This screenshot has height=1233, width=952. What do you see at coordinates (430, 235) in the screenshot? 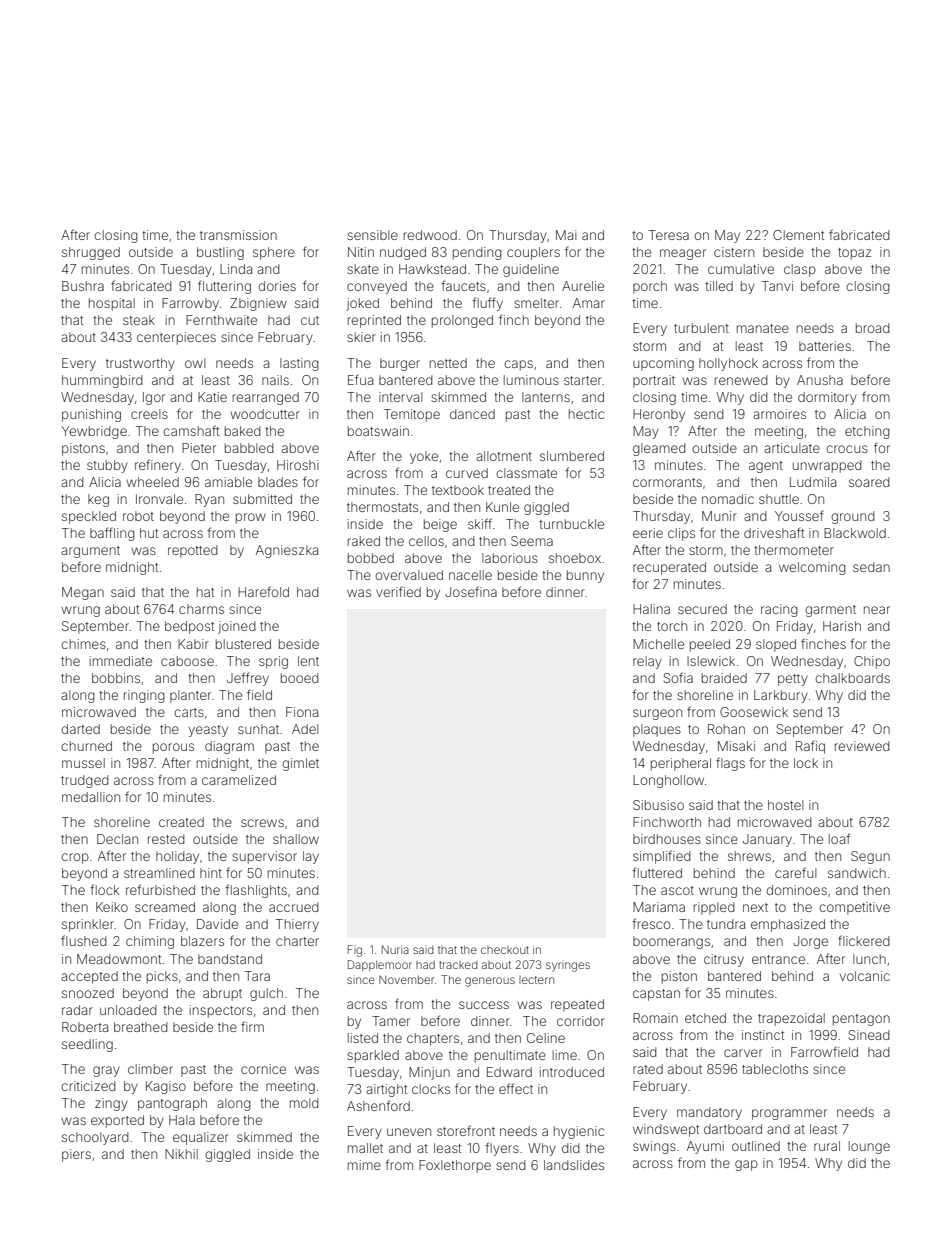
I see `redwood` at bounding box center [430, 235].
